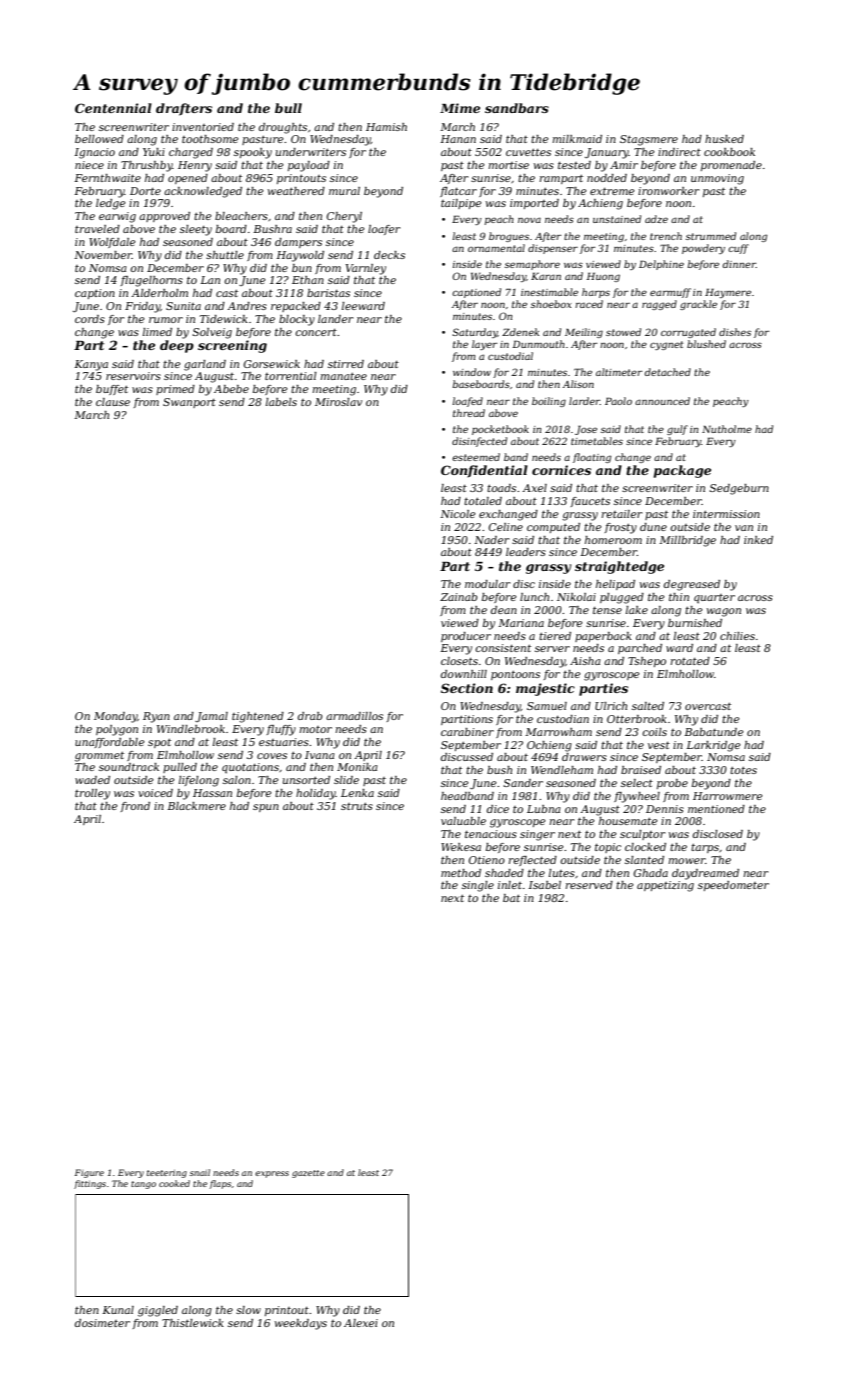 The image size is (849, 1400). I want to click on snail, so click(200, 1172).
